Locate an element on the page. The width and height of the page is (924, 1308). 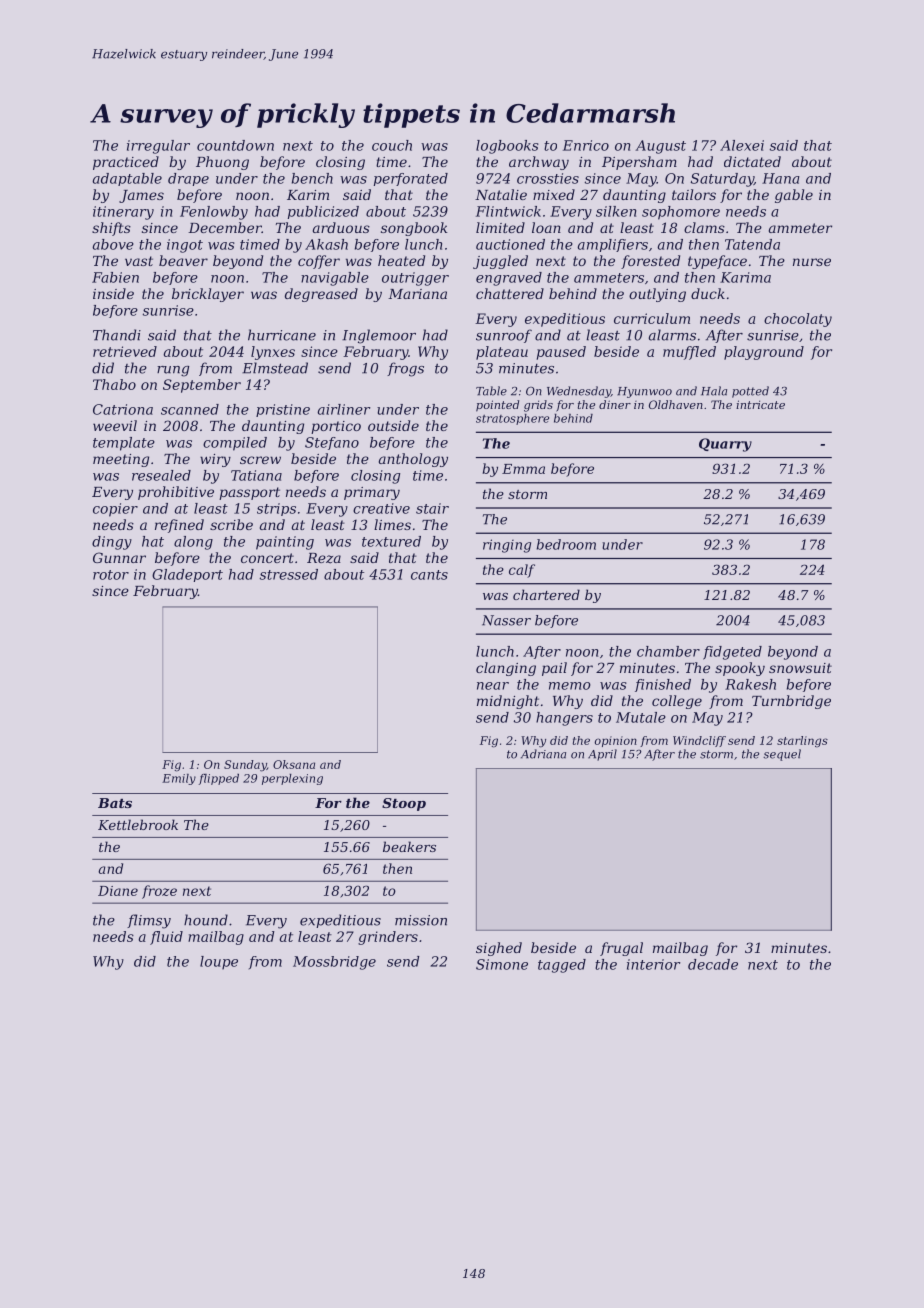
loupe is located at coordinates (219, 963).
